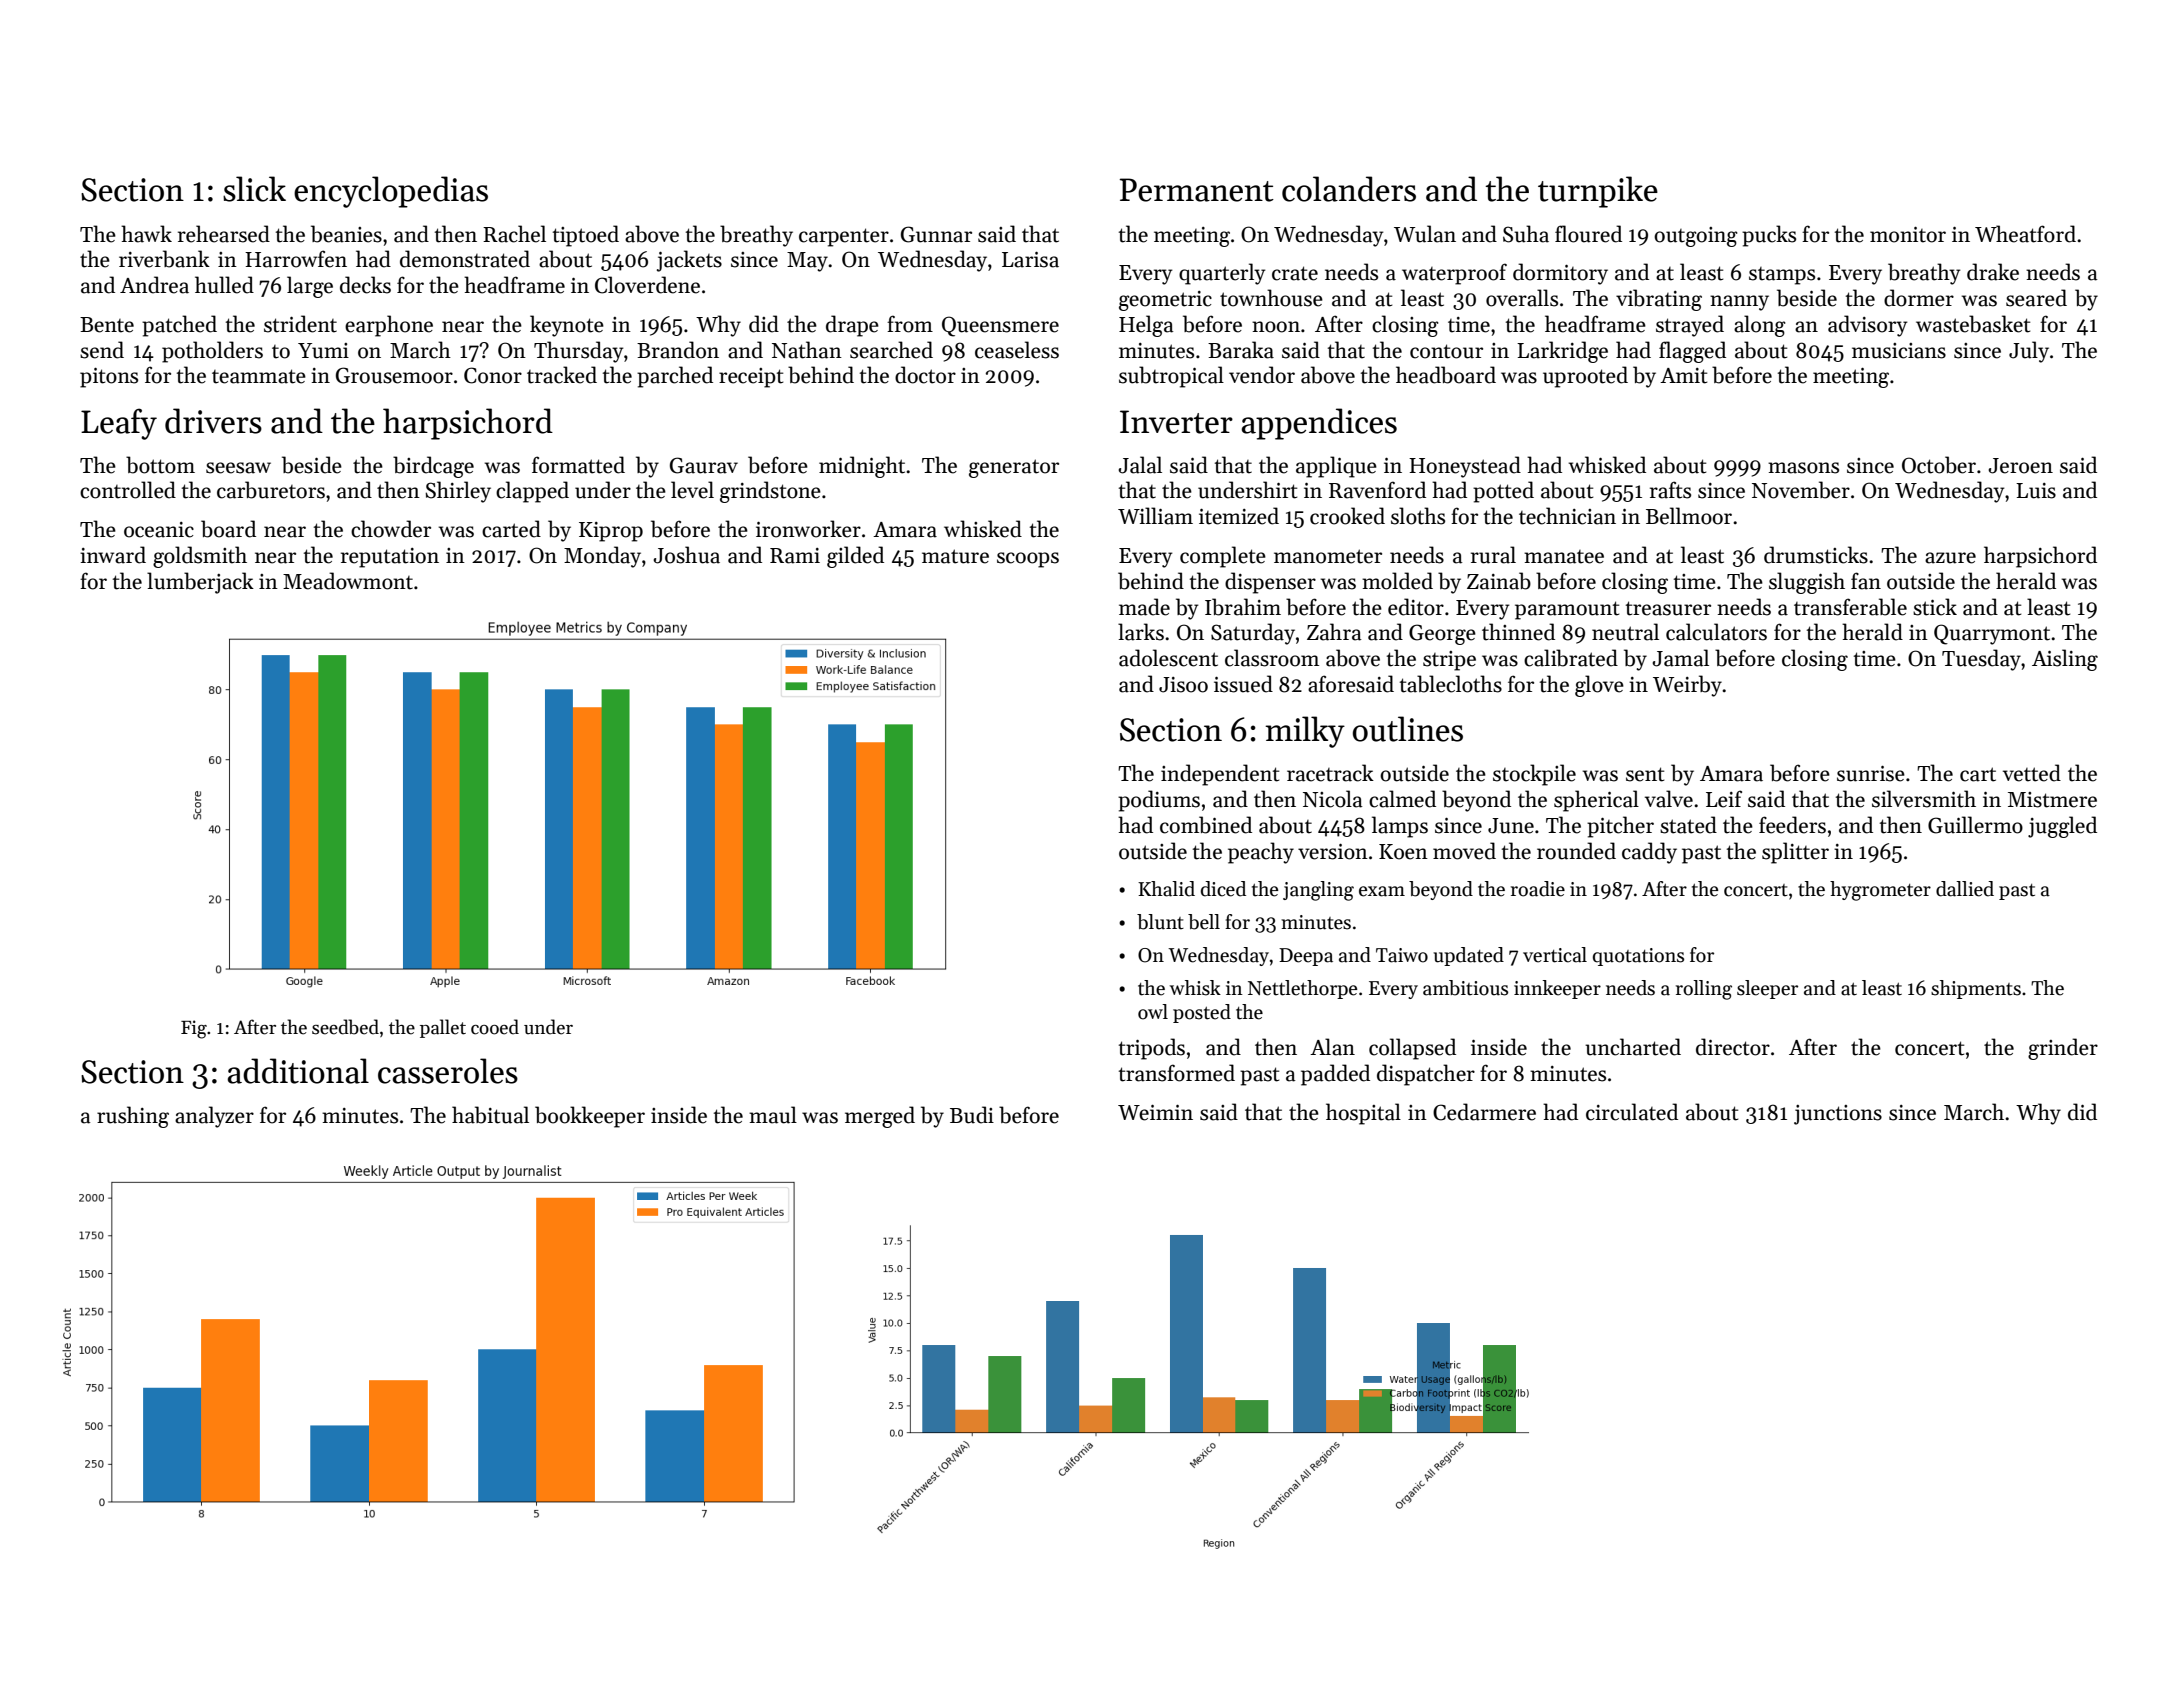 The image size is (2178, 1683). I want to click on Permanent, so click(1197, 190).
